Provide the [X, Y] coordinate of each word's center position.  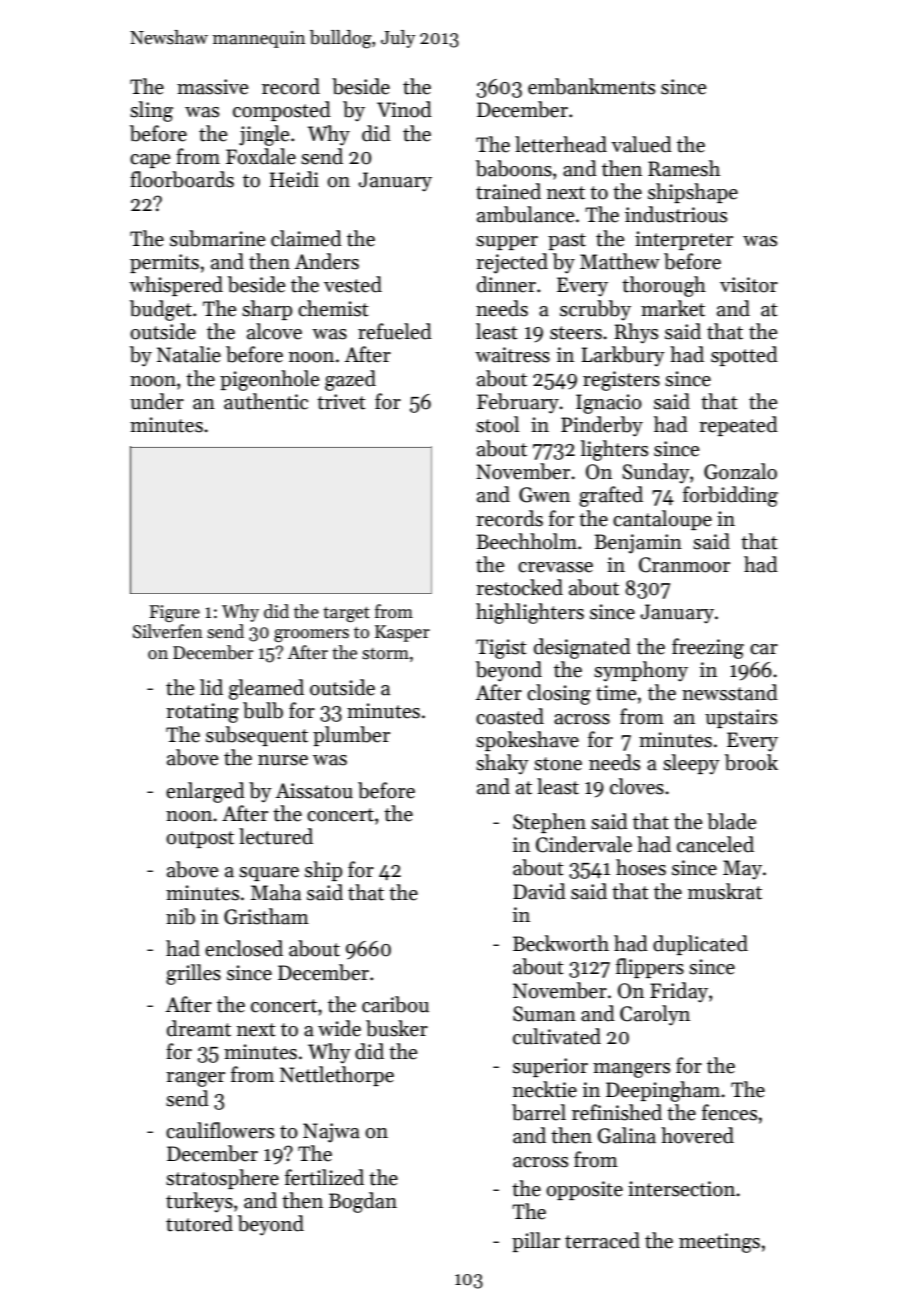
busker [397, 1028]
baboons [514, 168]
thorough [664, 286]
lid [211, 687]
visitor [749, 285]
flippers [650, 968]
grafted [611, 496]
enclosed [244, 948]
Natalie [189, 354]
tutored [199, 1223]
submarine [217, 238]
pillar [536, 1242]
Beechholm [526, 541]
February [518, 403]
